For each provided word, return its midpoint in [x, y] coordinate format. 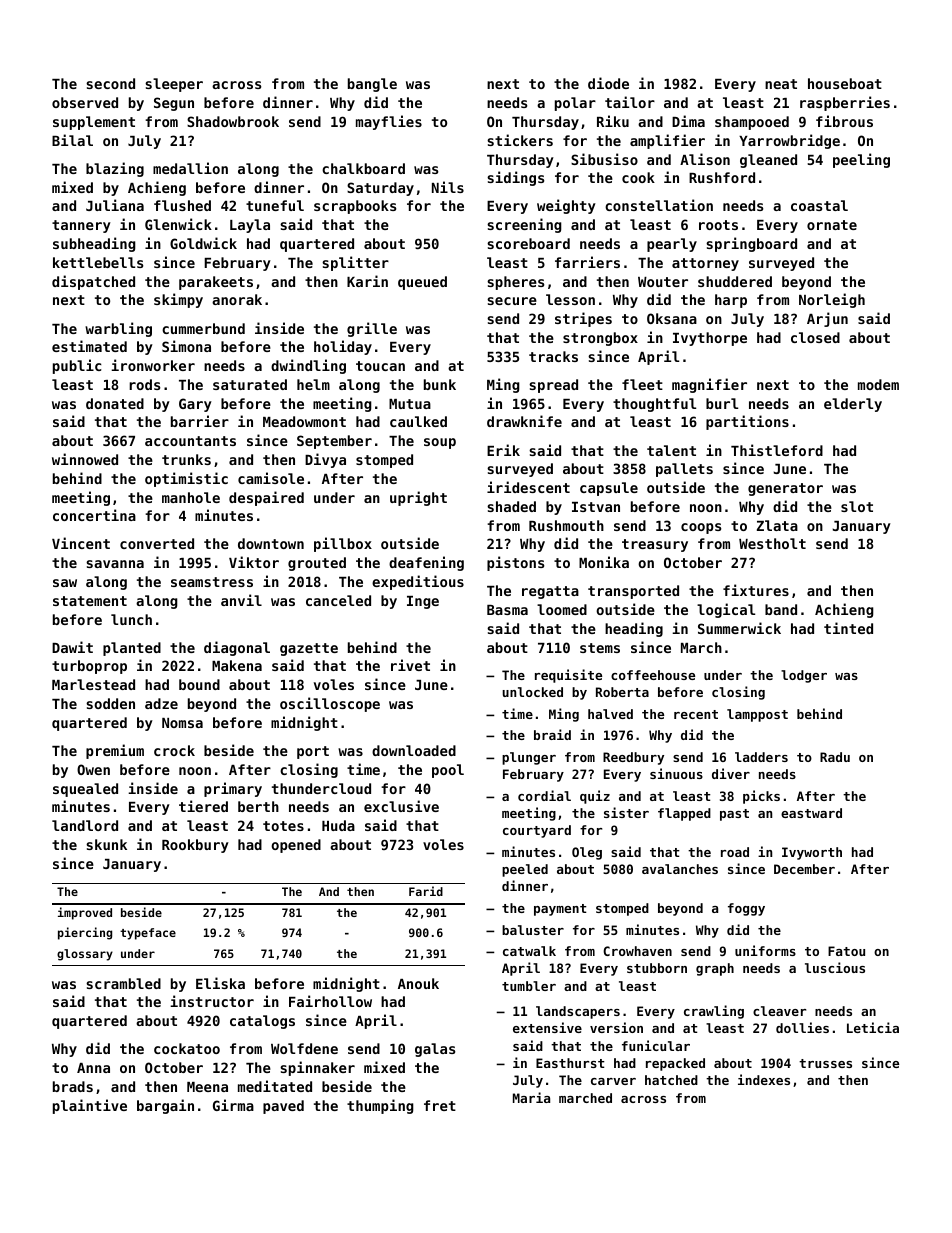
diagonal [237, 648]
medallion [190, 168]
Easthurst [570, 1063]
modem [878, 384]
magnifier [709, 385]
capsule [609, 489]
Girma [233, 1105]
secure [512, 301]
